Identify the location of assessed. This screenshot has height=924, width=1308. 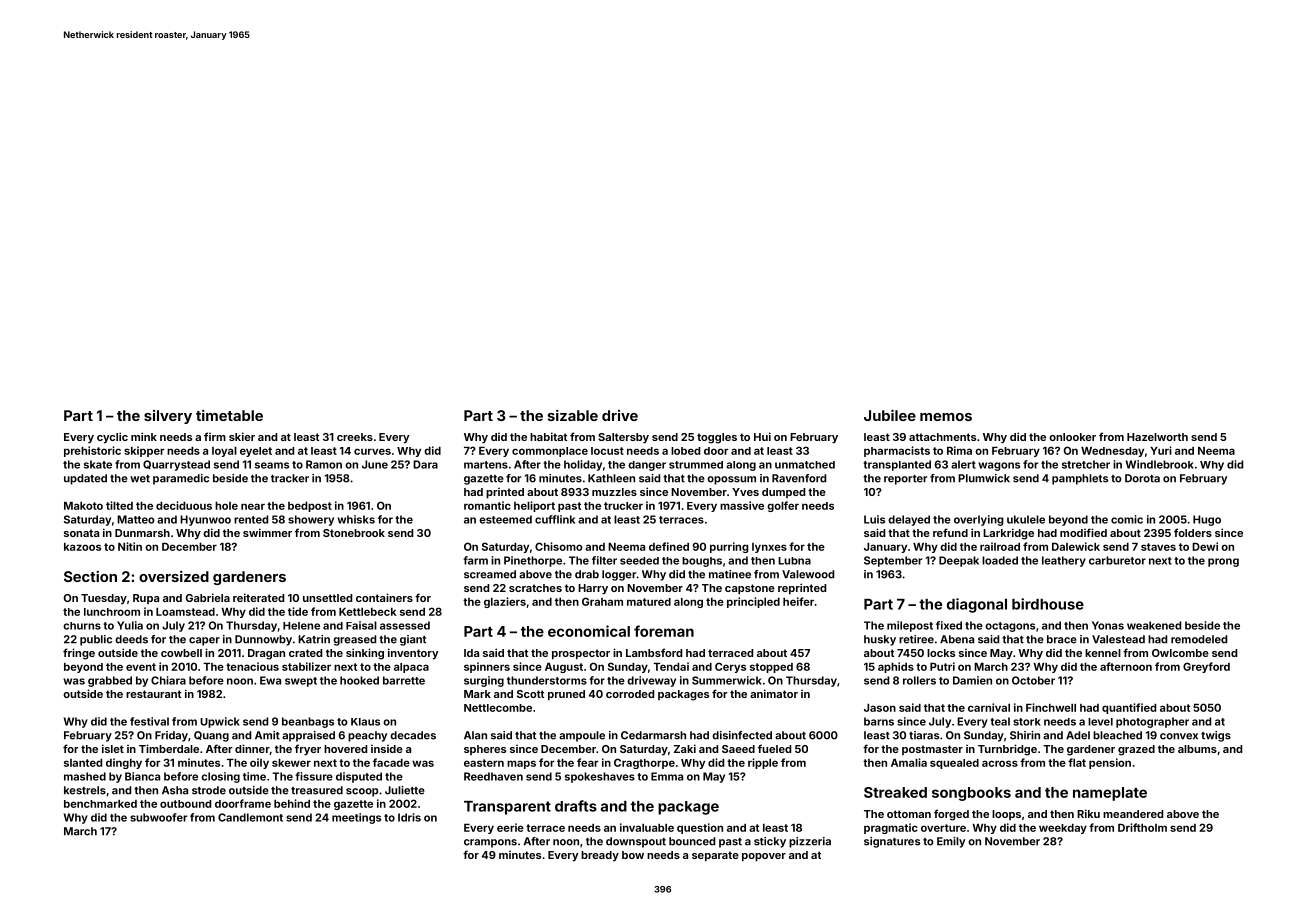
(405, 625).
